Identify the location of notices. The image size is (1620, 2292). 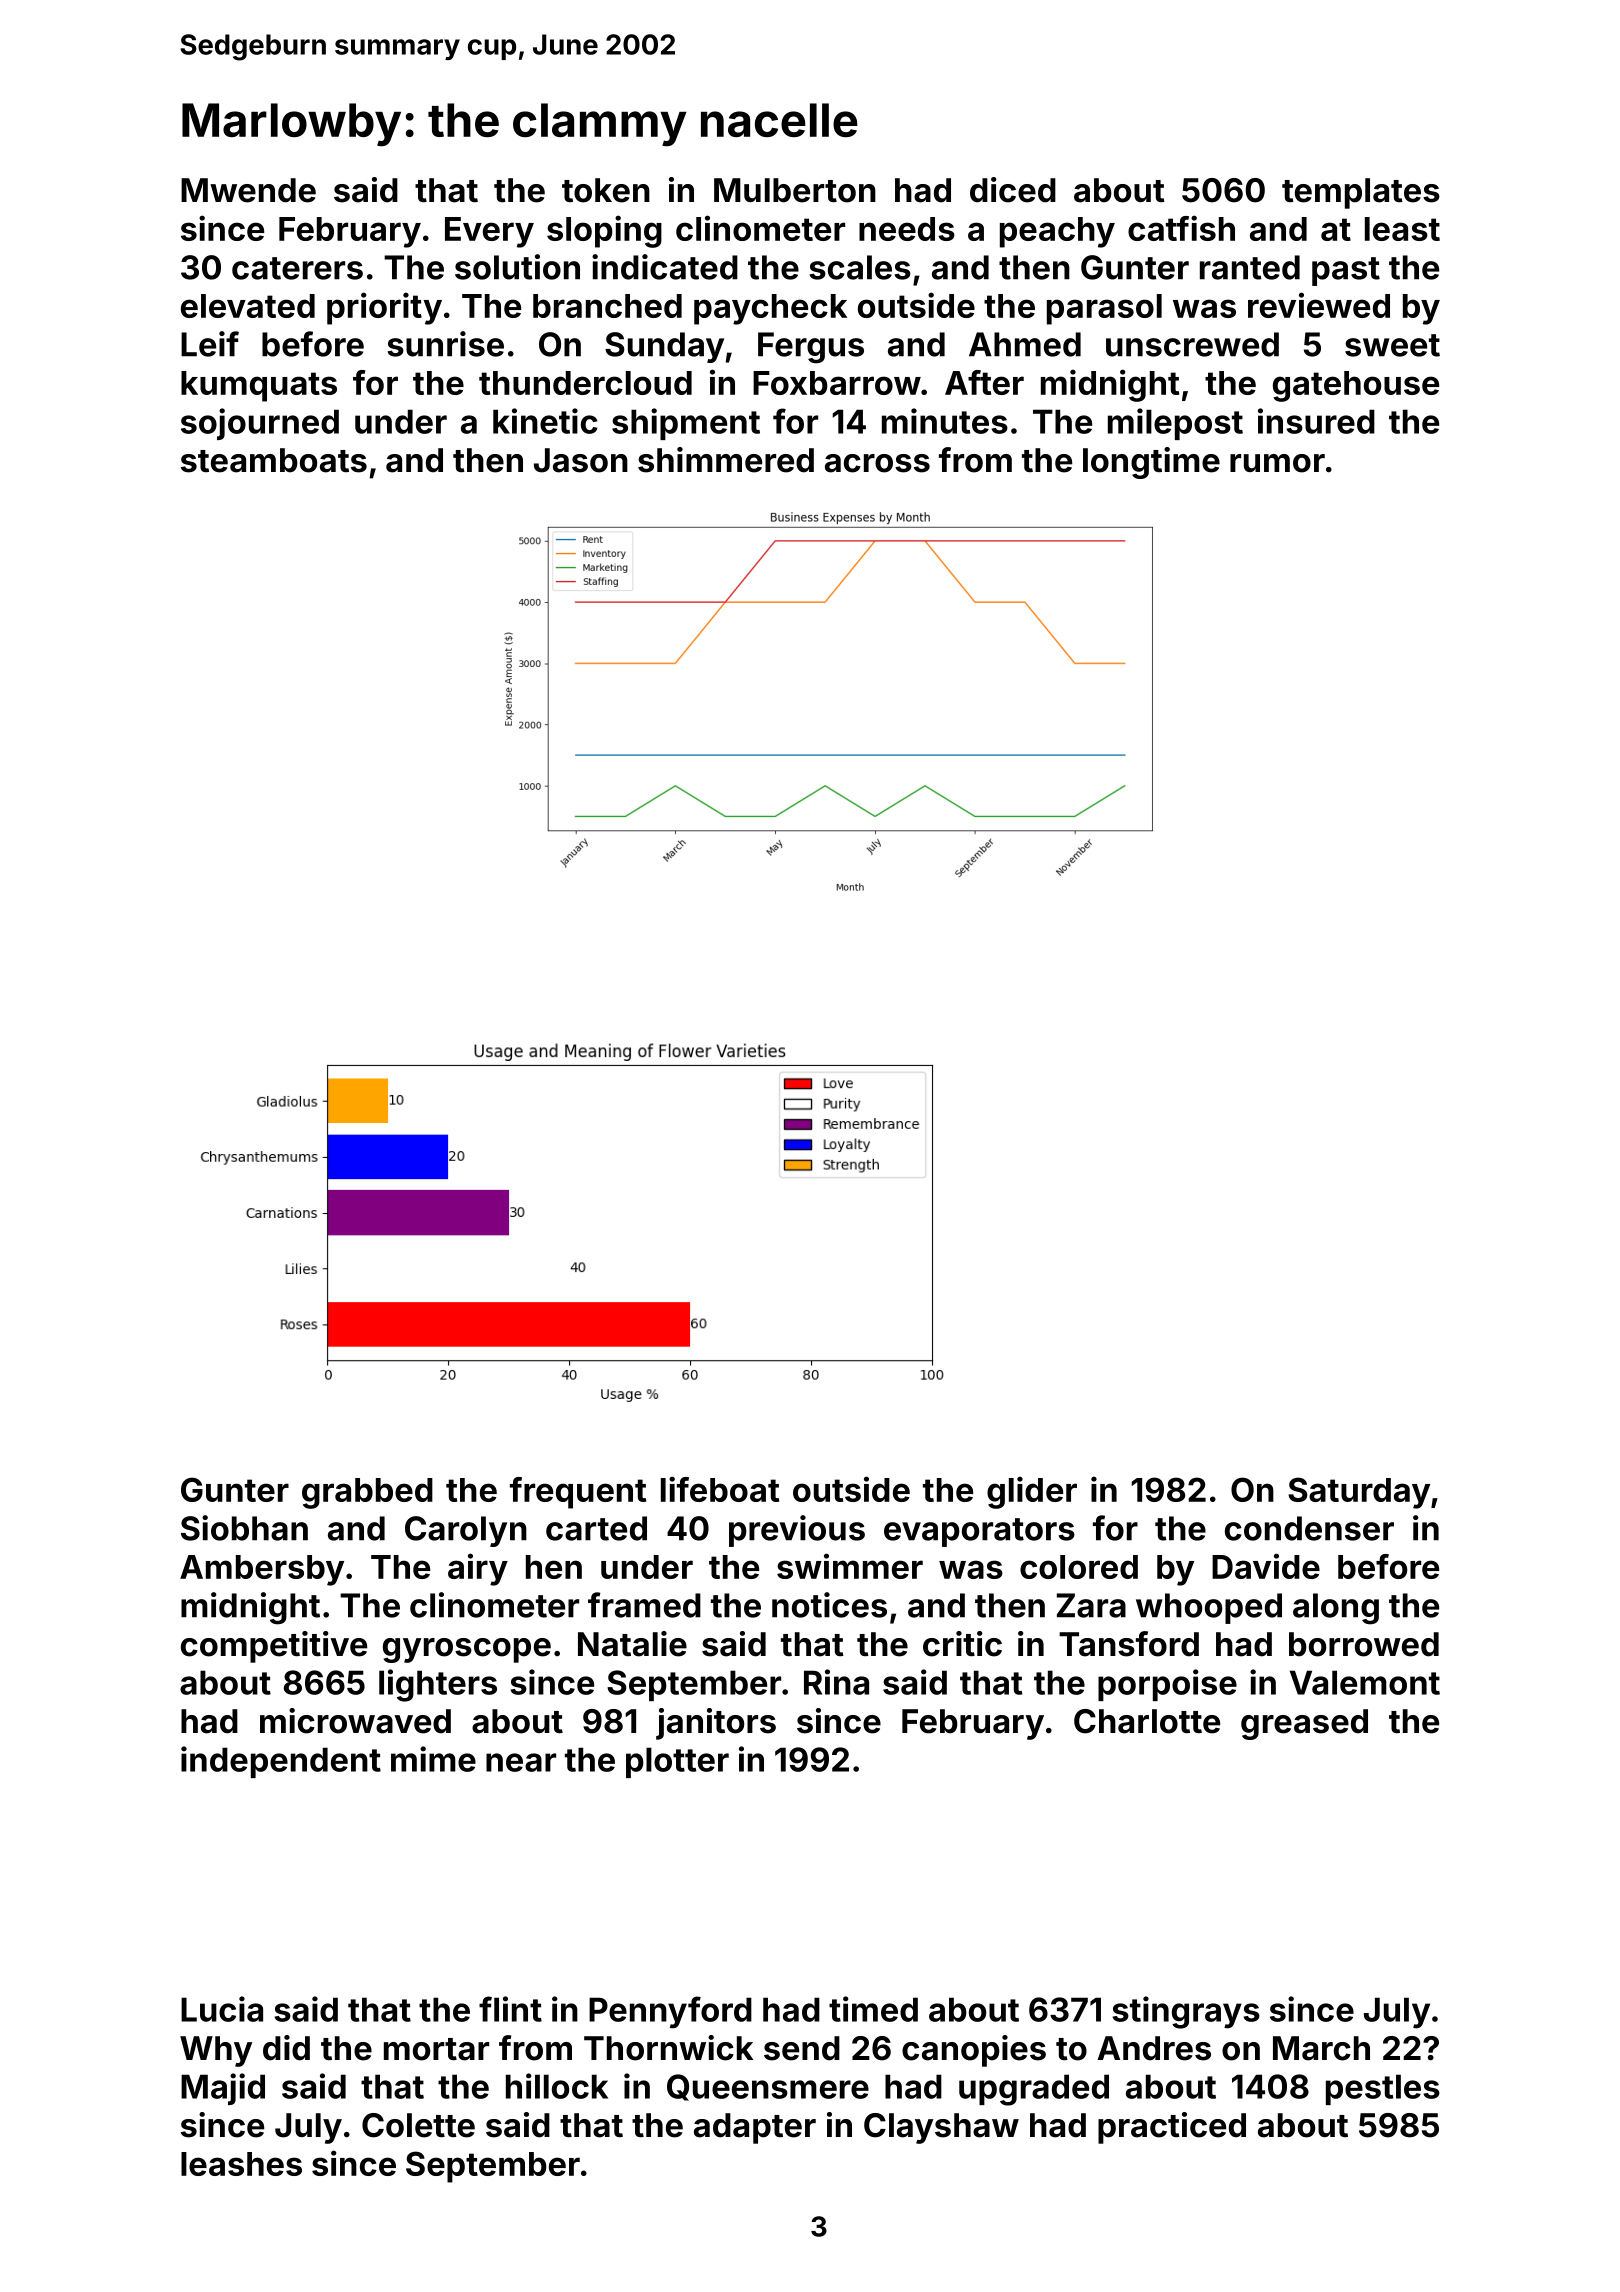
(829, 1605).
